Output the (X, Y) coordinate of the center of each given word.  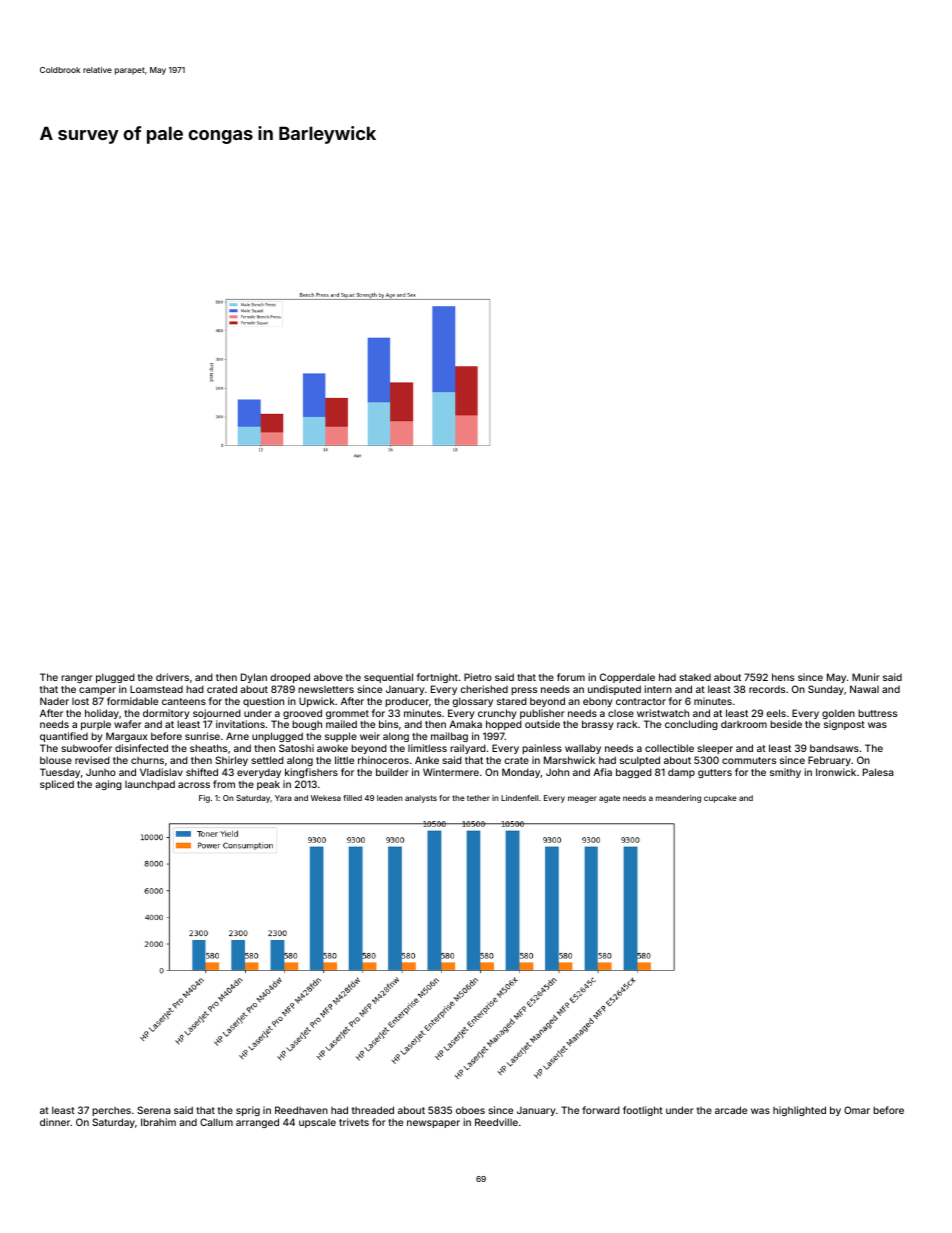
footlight (643, 1111)
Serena (154, 1110)
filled (352, 798)
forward (601, 1110)
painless (542, 749)
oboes (470, 1110)
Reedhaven (301, 1110)
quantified (64, 737)
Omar (857, 1110)
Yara (283, 798)
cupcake (720, 799)
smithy (785, 773)
